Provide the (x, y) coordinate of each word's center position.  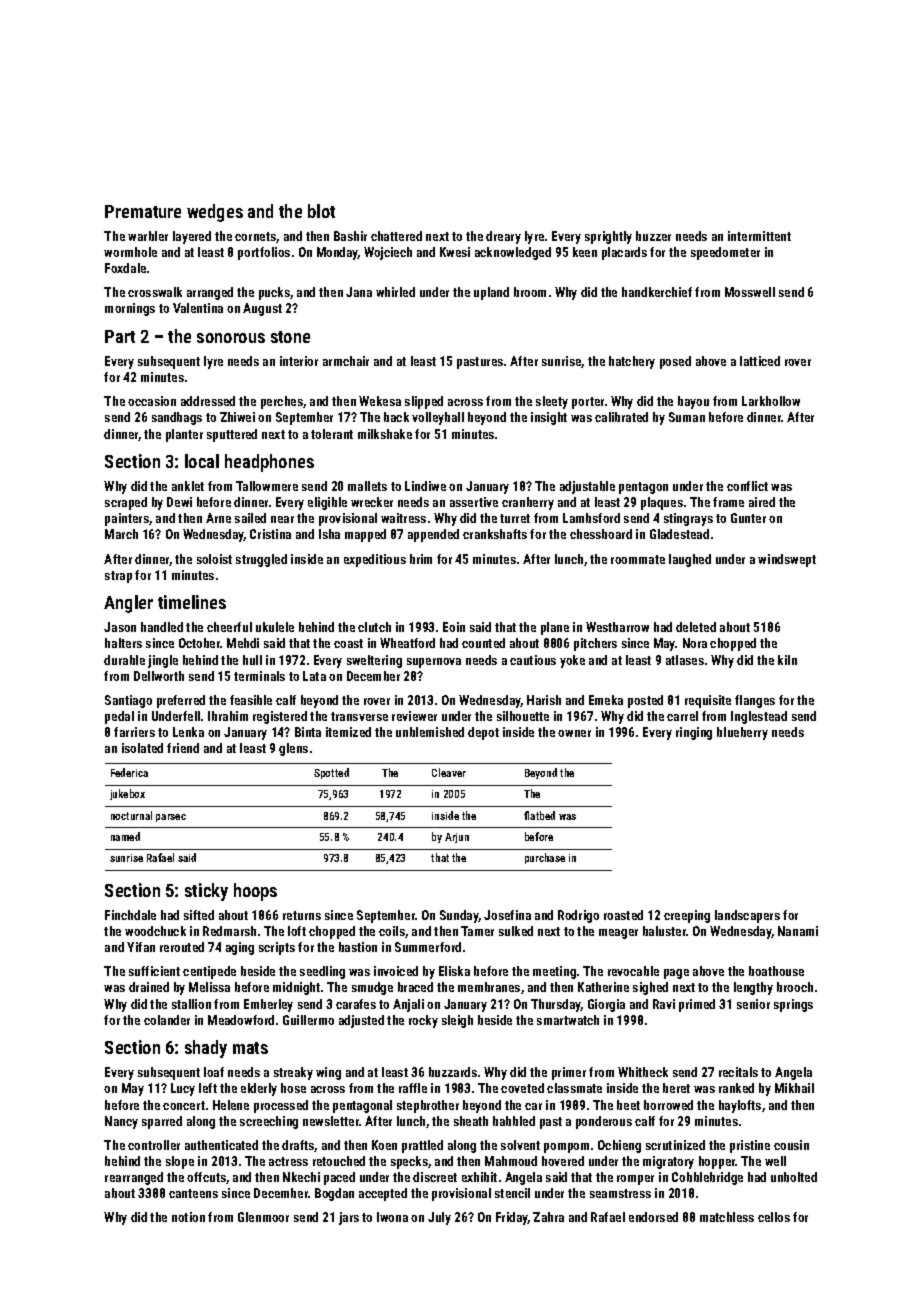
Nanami (798, 931)
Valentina (198, 308)
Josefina (507, 915)
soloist (214, 559)
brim (421, 559)
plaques (662, 503)
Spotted (331, 773)
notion (188, 1217)
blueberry (742, 733)
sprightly (608, 237)
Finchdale (130, 915)
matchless (727, 1217)
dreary (503, 237)
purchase (545, 858)
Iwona (392, 1217)
